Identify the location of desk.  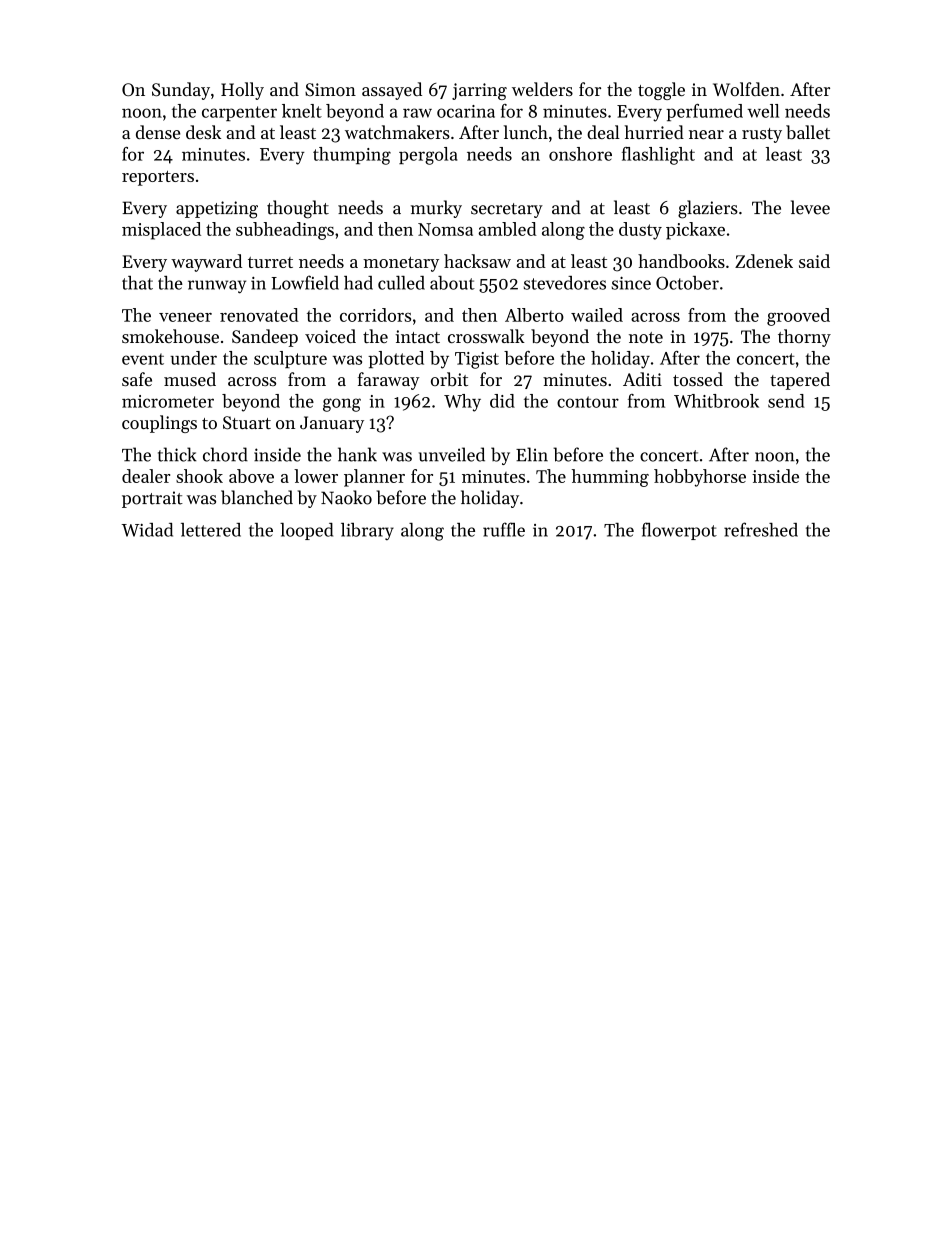
(203, 132).
